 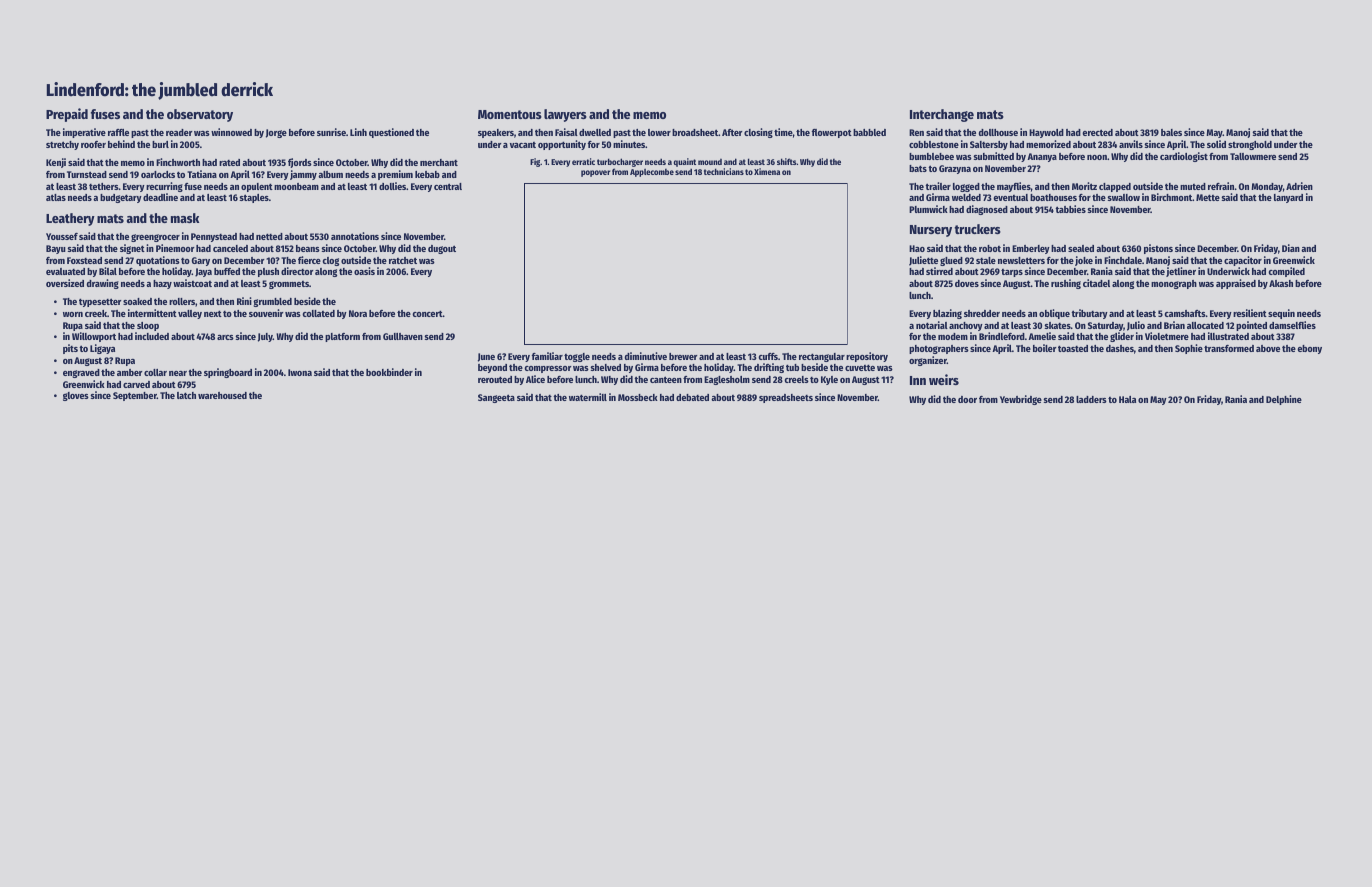 I want to click on director, so click(x=297, y=271).
